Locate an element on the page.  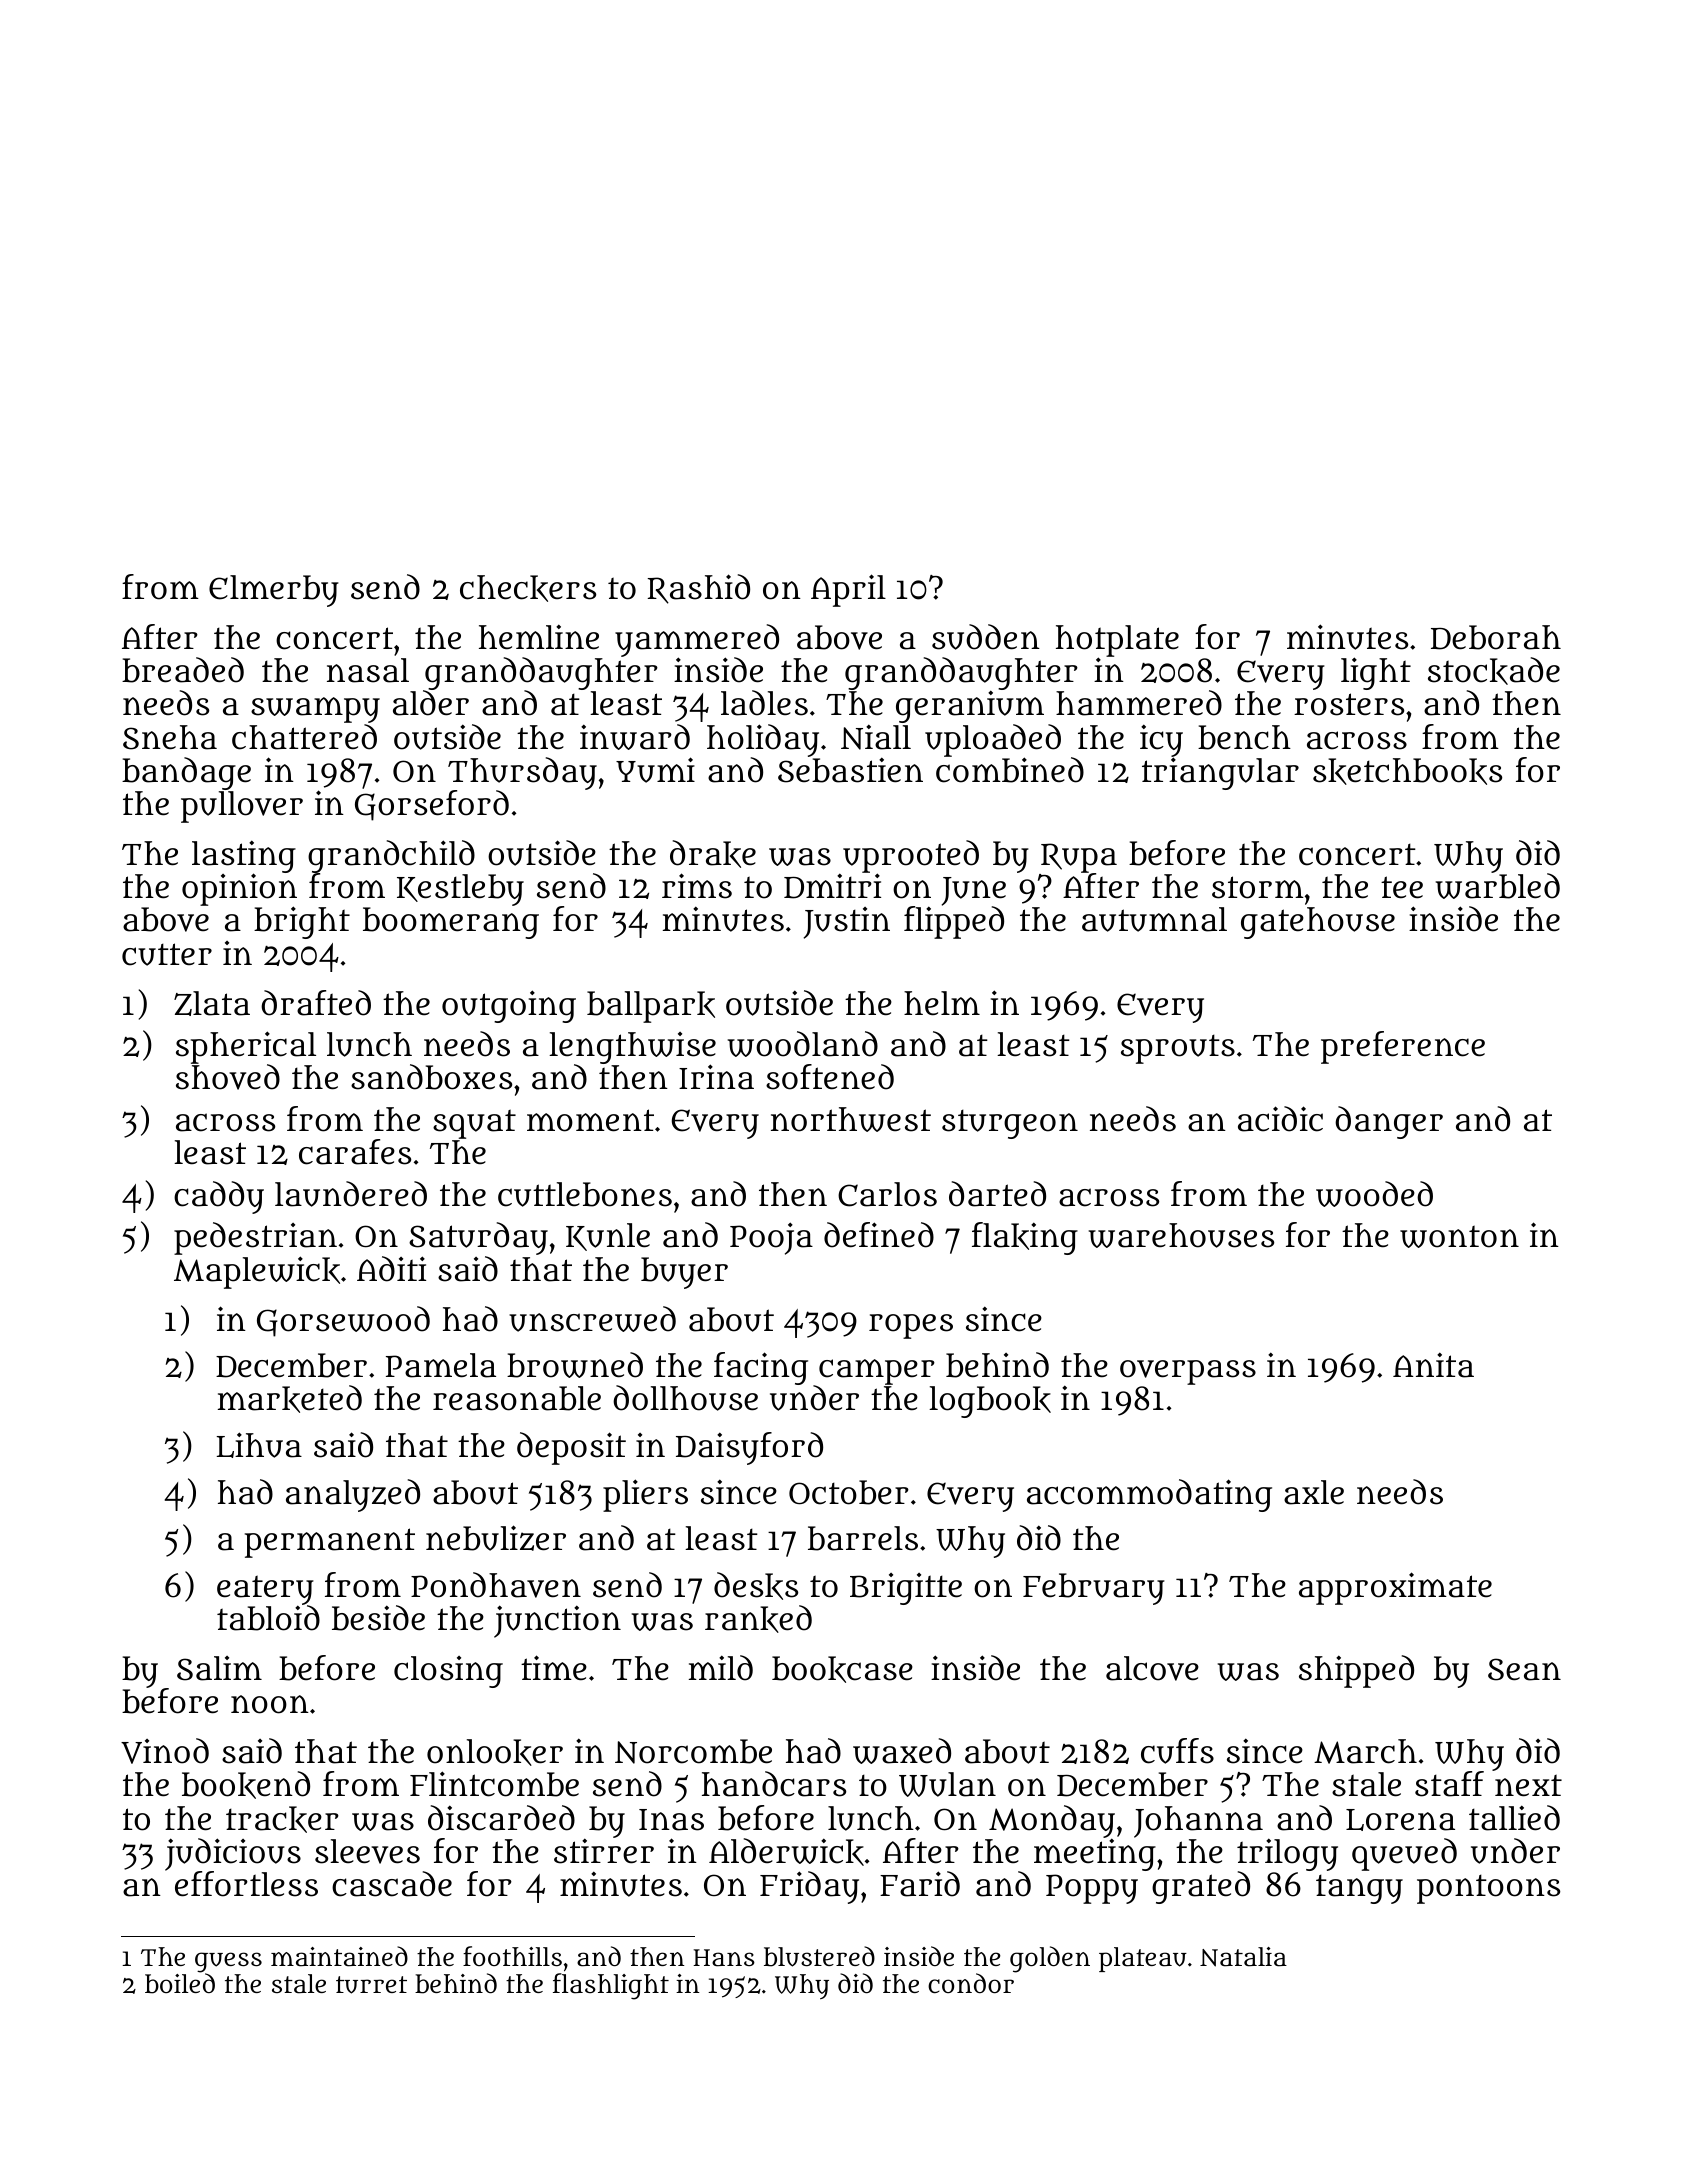
nasal is located at coordinates (368, 670).
